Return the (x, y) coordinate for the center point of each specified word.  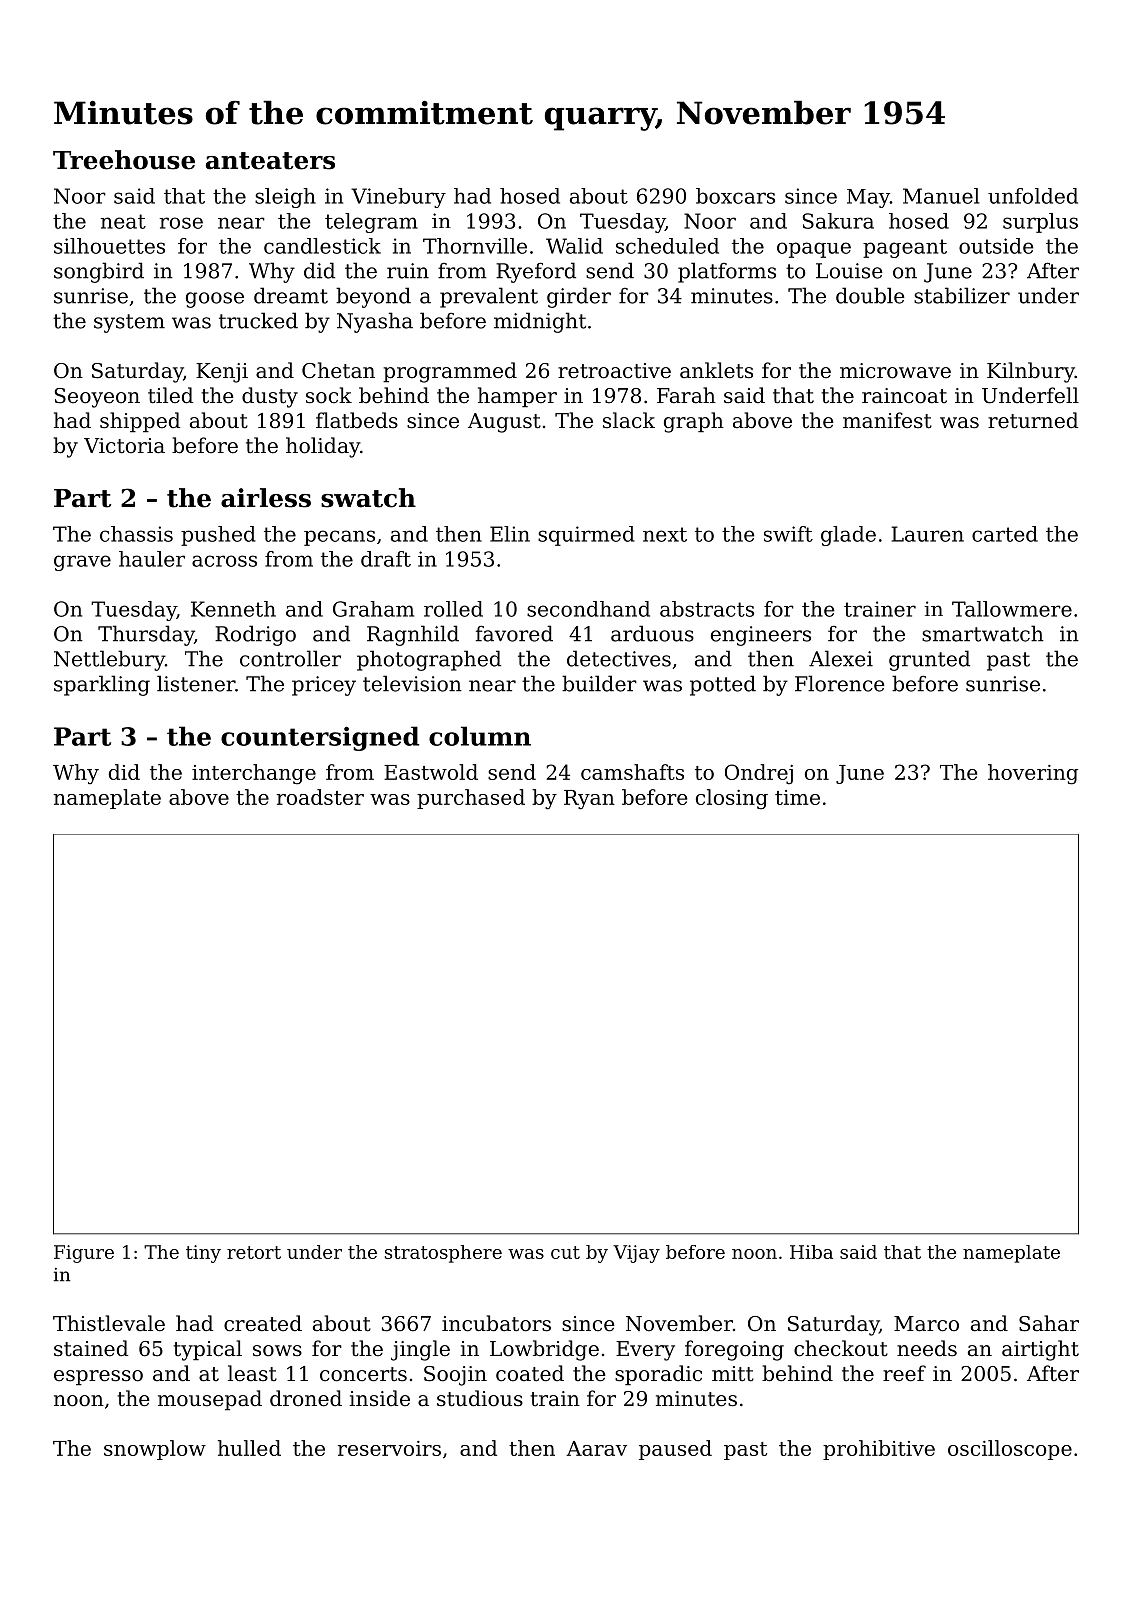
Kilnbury (1031, 372)
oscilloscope (1010, 1450)
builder (599, 683)
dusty (270, 397)
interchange (254, 774)
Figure (84, 1254)
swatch (368, 498)
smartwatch (983, 633)
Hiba (811, 1252)
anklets (716, 370)
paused (675, 1450)
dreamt (291, 295)
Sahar (1049, 1323)
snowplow (155, 1450)
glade (848, 536)
